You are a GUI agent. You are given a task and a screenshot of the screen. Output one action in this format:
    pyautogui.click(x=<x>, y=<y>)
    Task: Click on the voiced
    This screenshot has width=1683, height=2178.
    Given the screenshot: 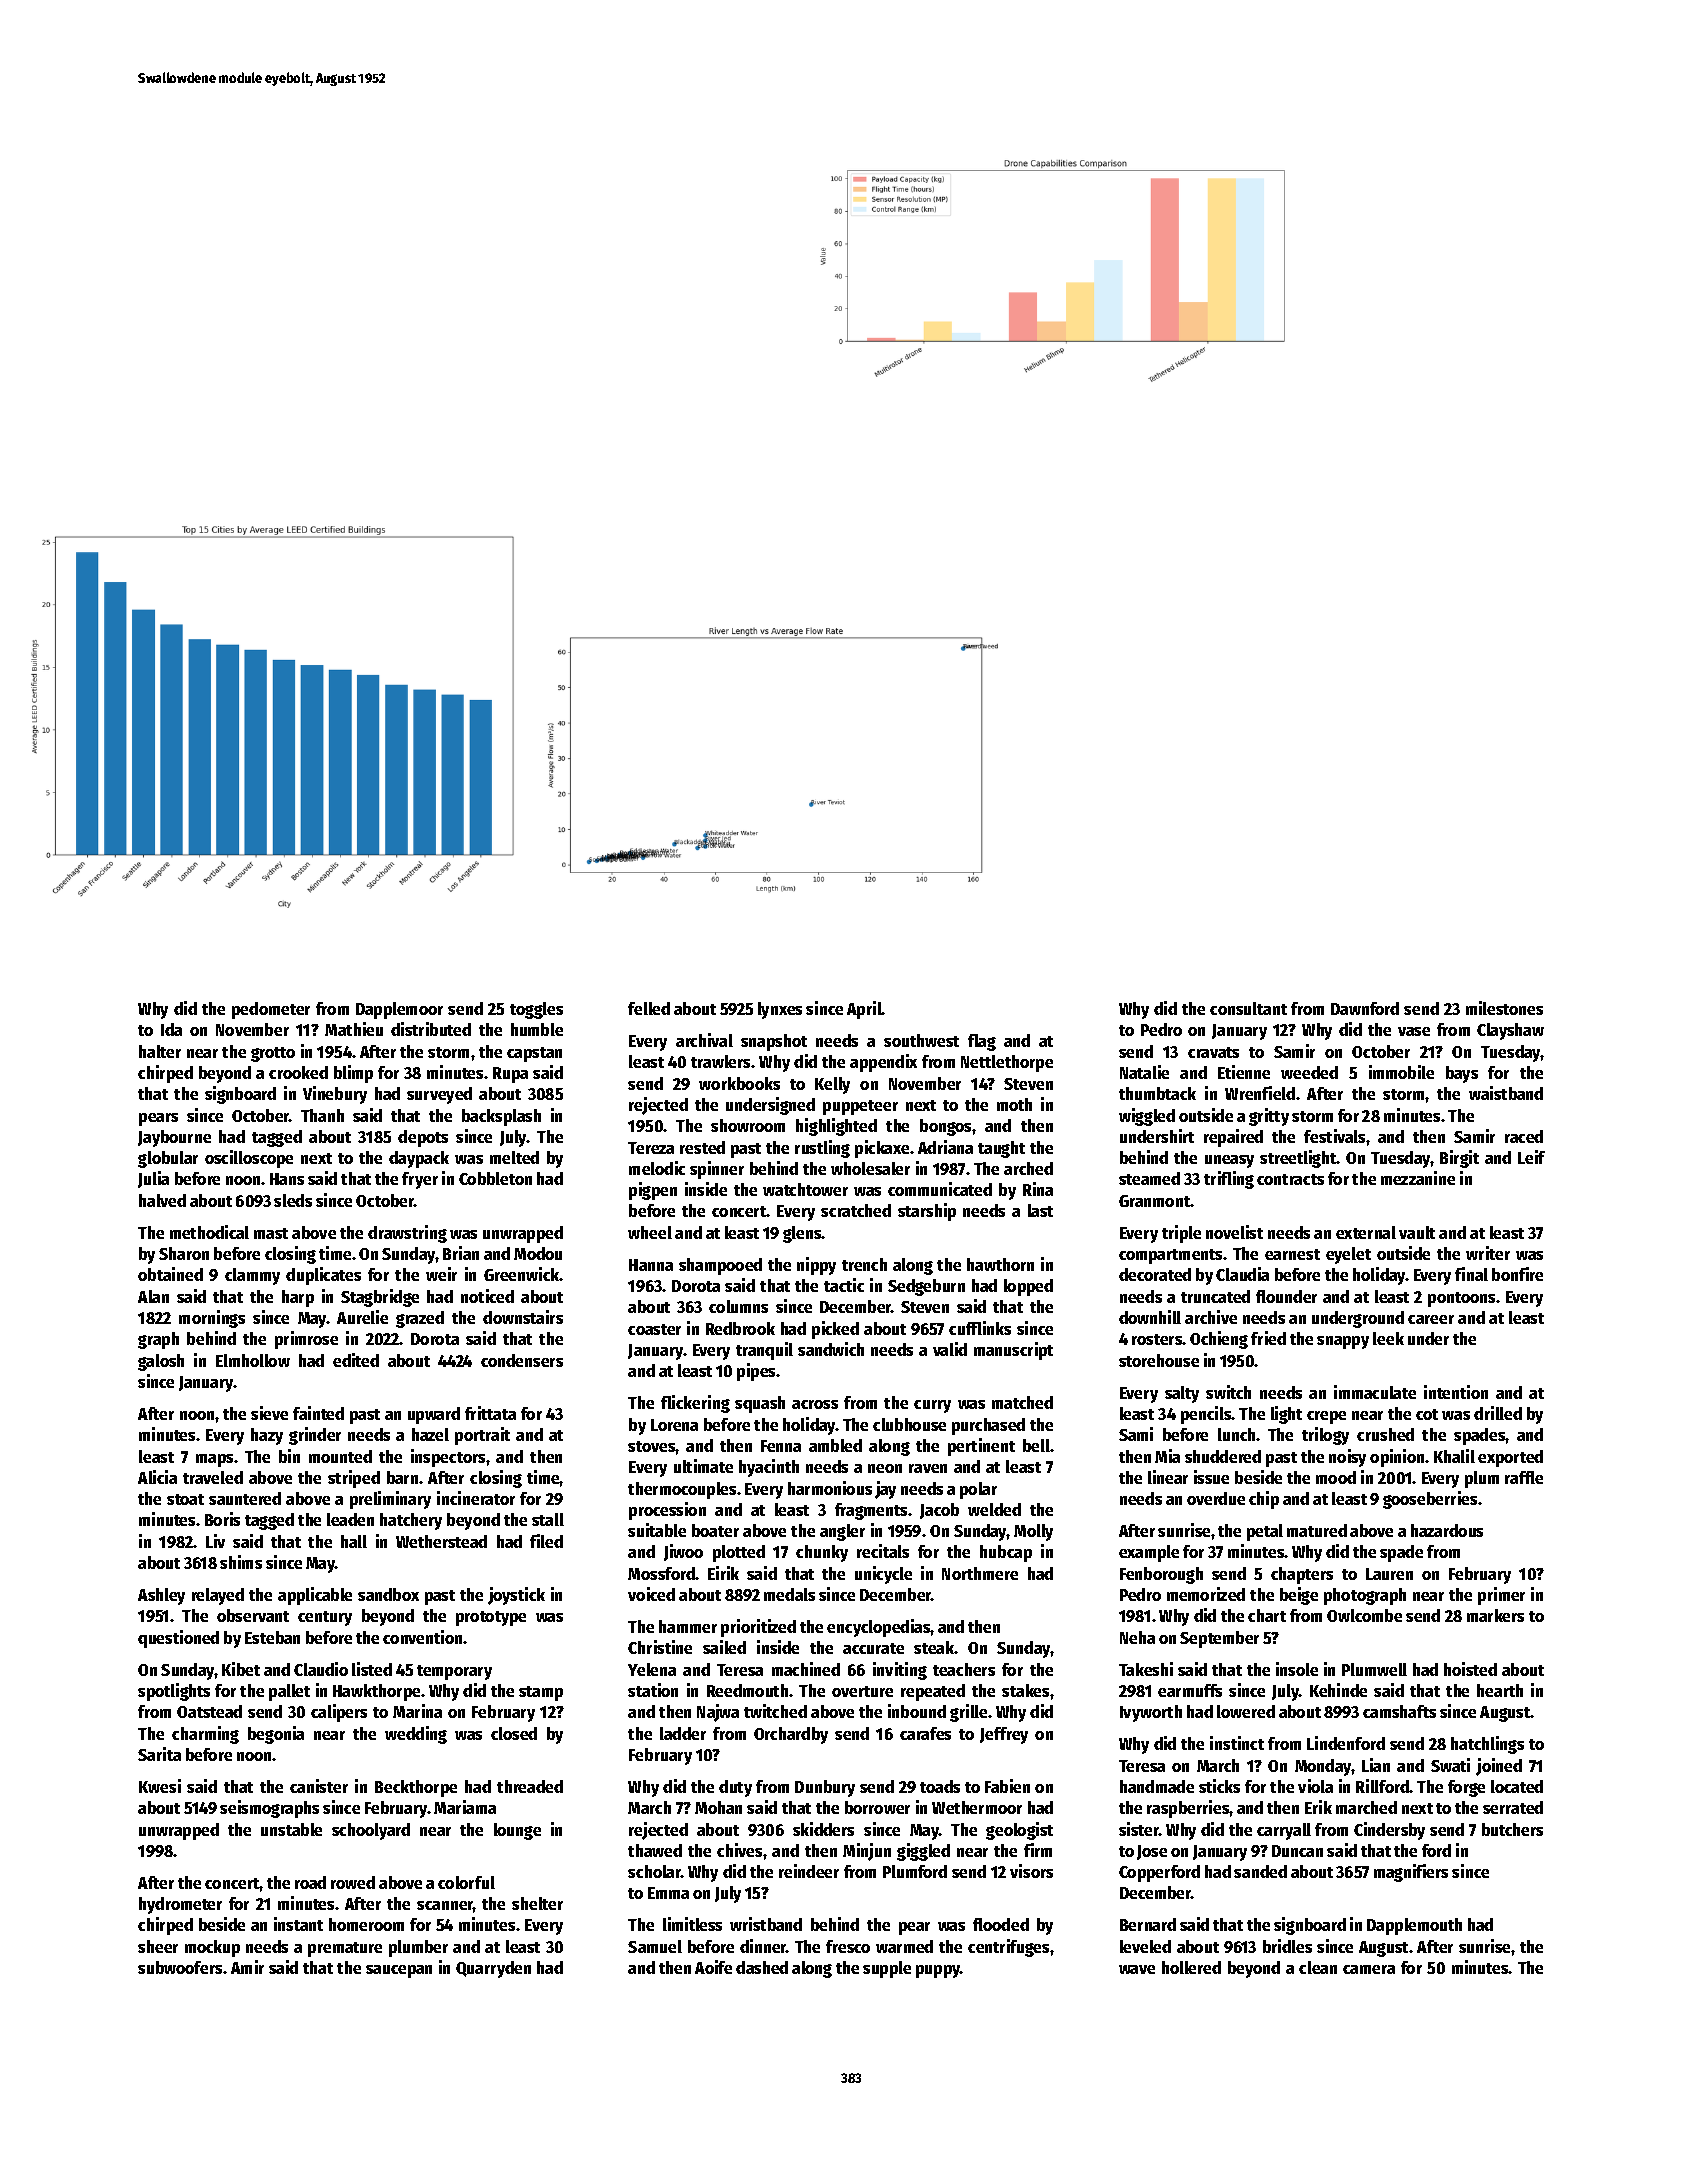 What is the action you would take?
    pyautogui.click(x=651, y=1594)
